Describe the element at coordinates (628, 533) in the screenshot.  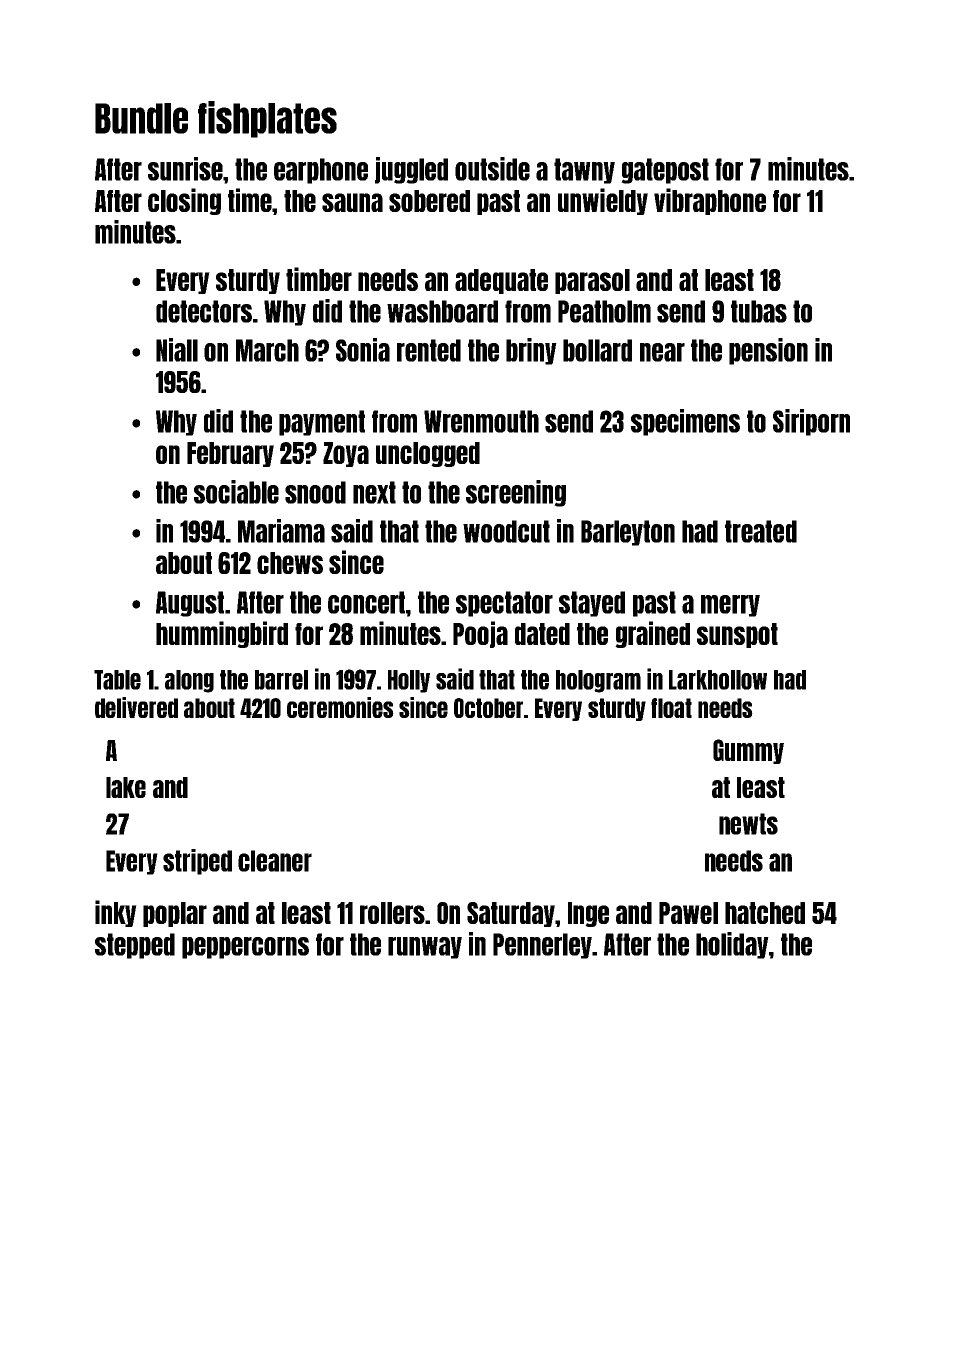
I see `Barleyton` at that location.
